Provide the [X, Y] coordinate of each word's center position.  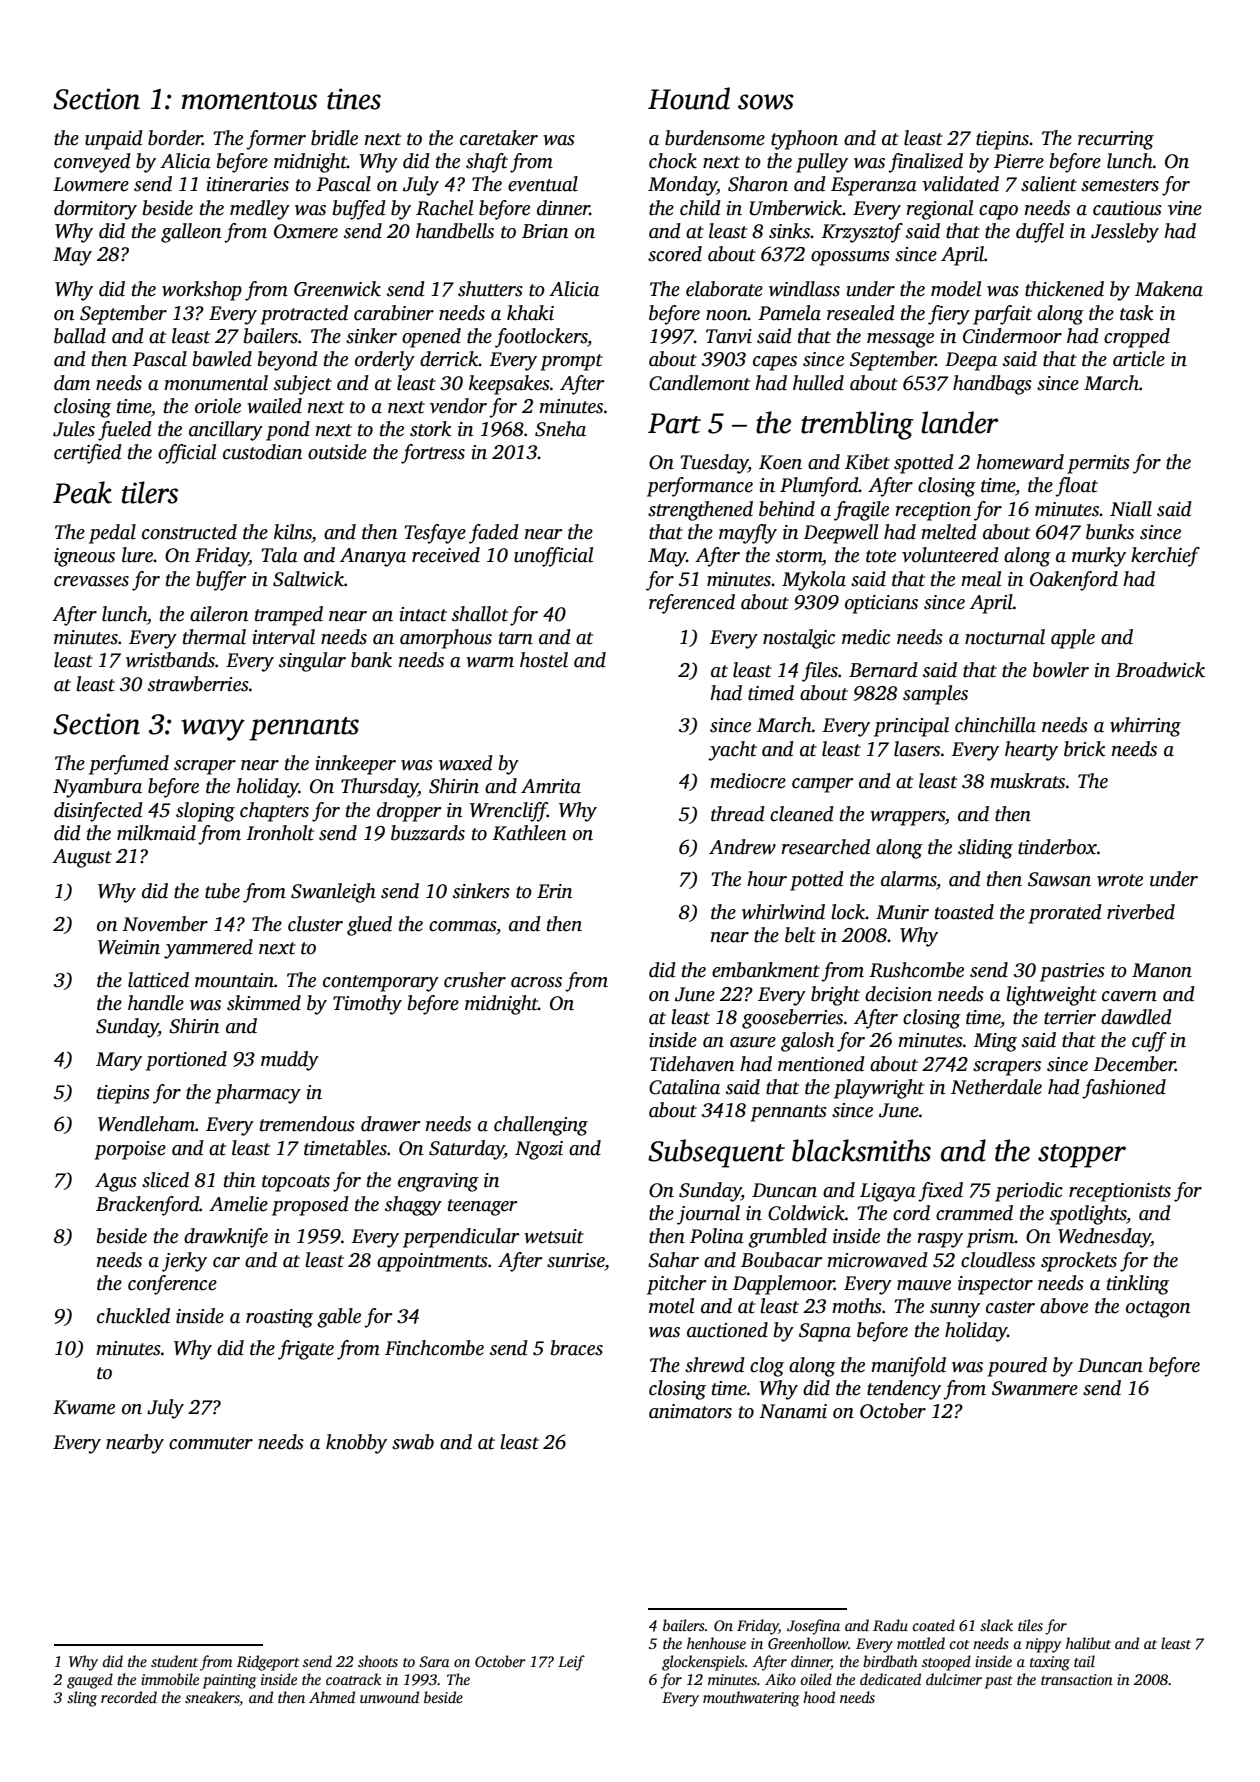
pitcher [677, 1285]
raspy [940, 1240]
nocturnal [1005, 637]
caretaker [499, 138]
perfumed [129, 765]
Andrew [742, 847]
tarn [516, 638]
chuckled [133, 1316]
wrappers [907, 818]
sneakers [212, 1697]
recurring [1116, 140]
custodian [262, 452]
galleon [191, 233]
